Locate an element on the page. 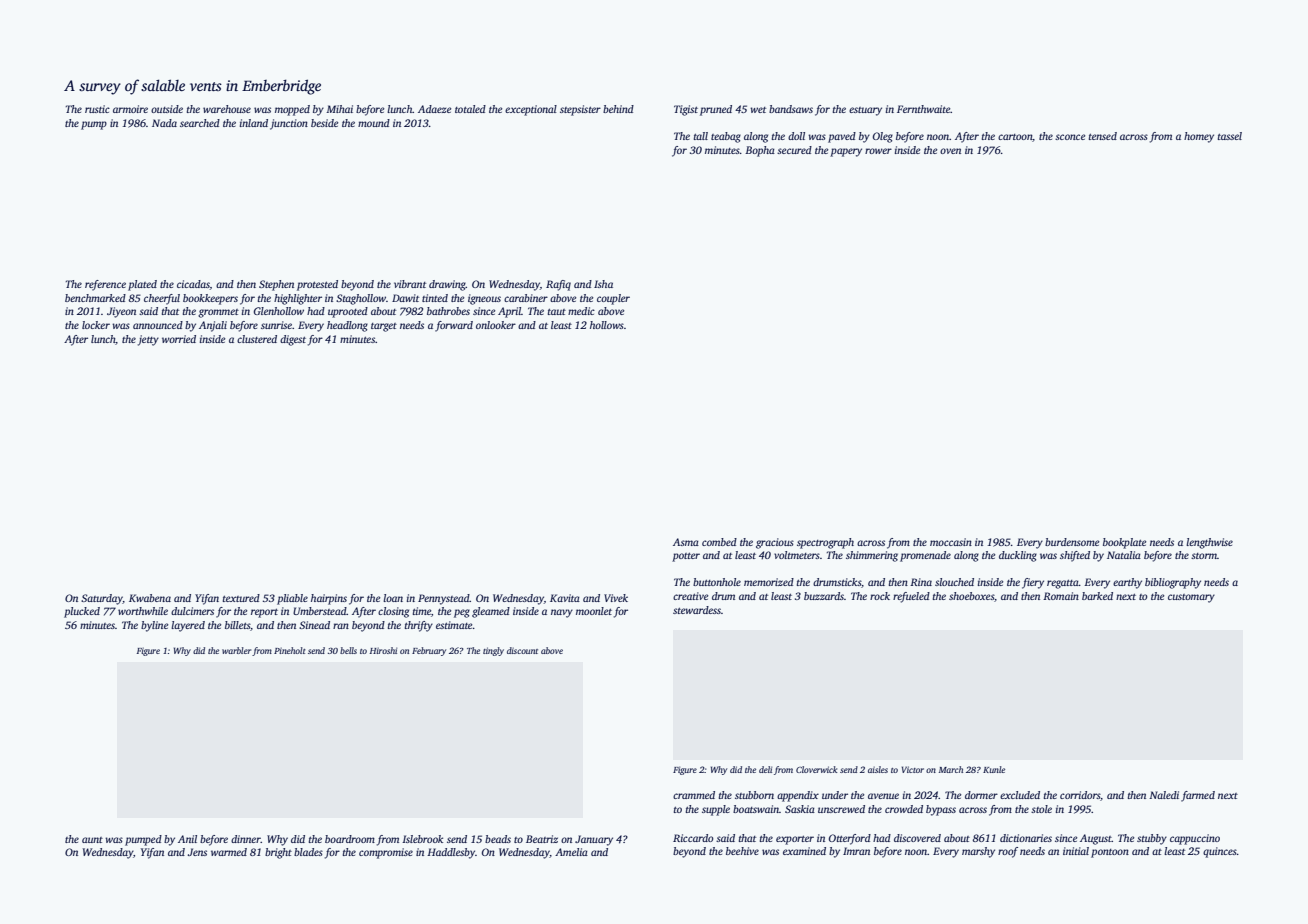  supple is located at coordinates (716, 810).
